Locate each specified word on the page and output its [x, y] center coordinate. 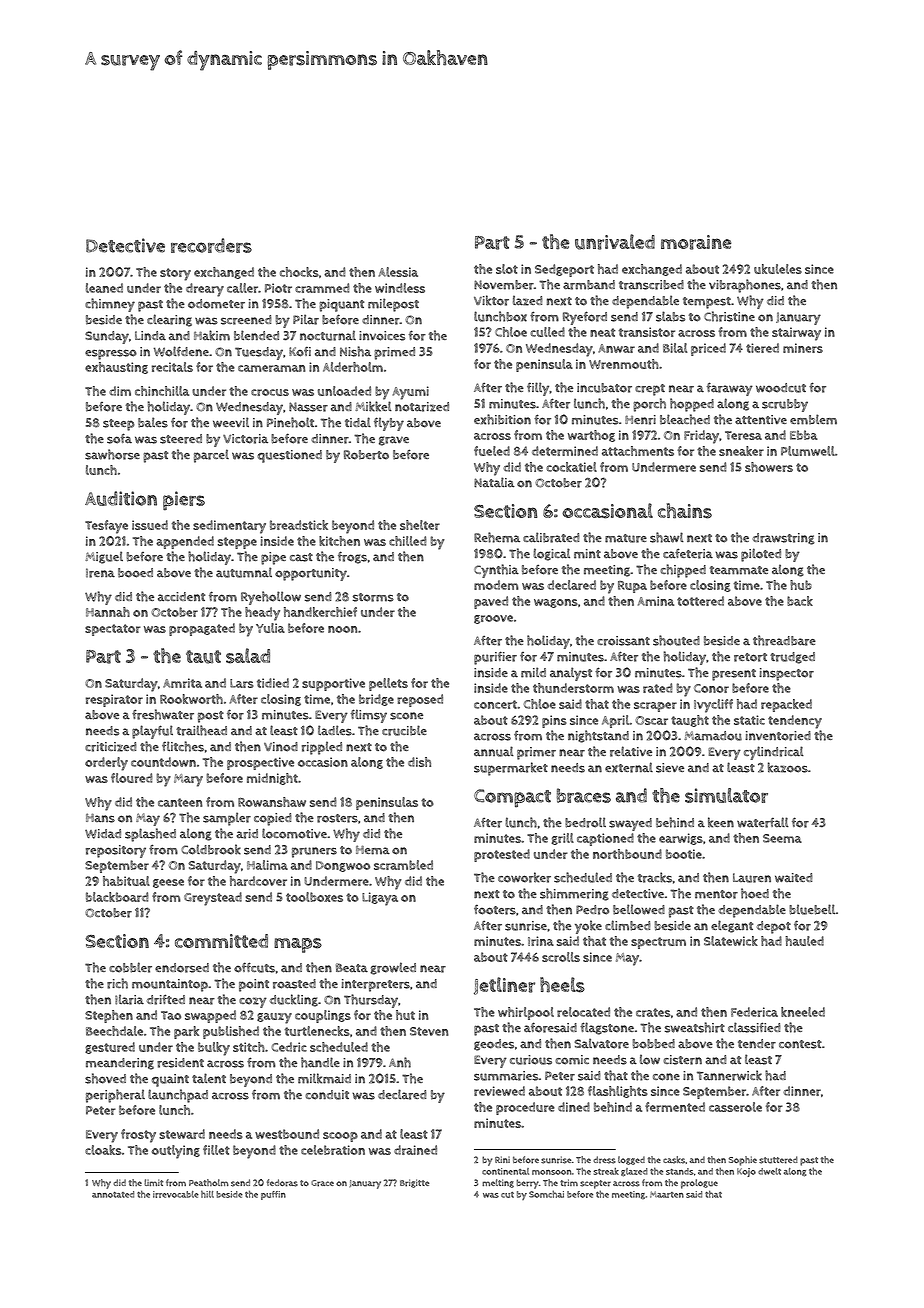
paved [491, 602]
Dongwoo [343, 866]
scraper [655, 707]
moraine [696, 242]
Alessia [398, 272]
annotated [113, 1194]
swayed [630, 824]
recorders [211, 245]
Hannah [108, 612]
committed [221, 941]
